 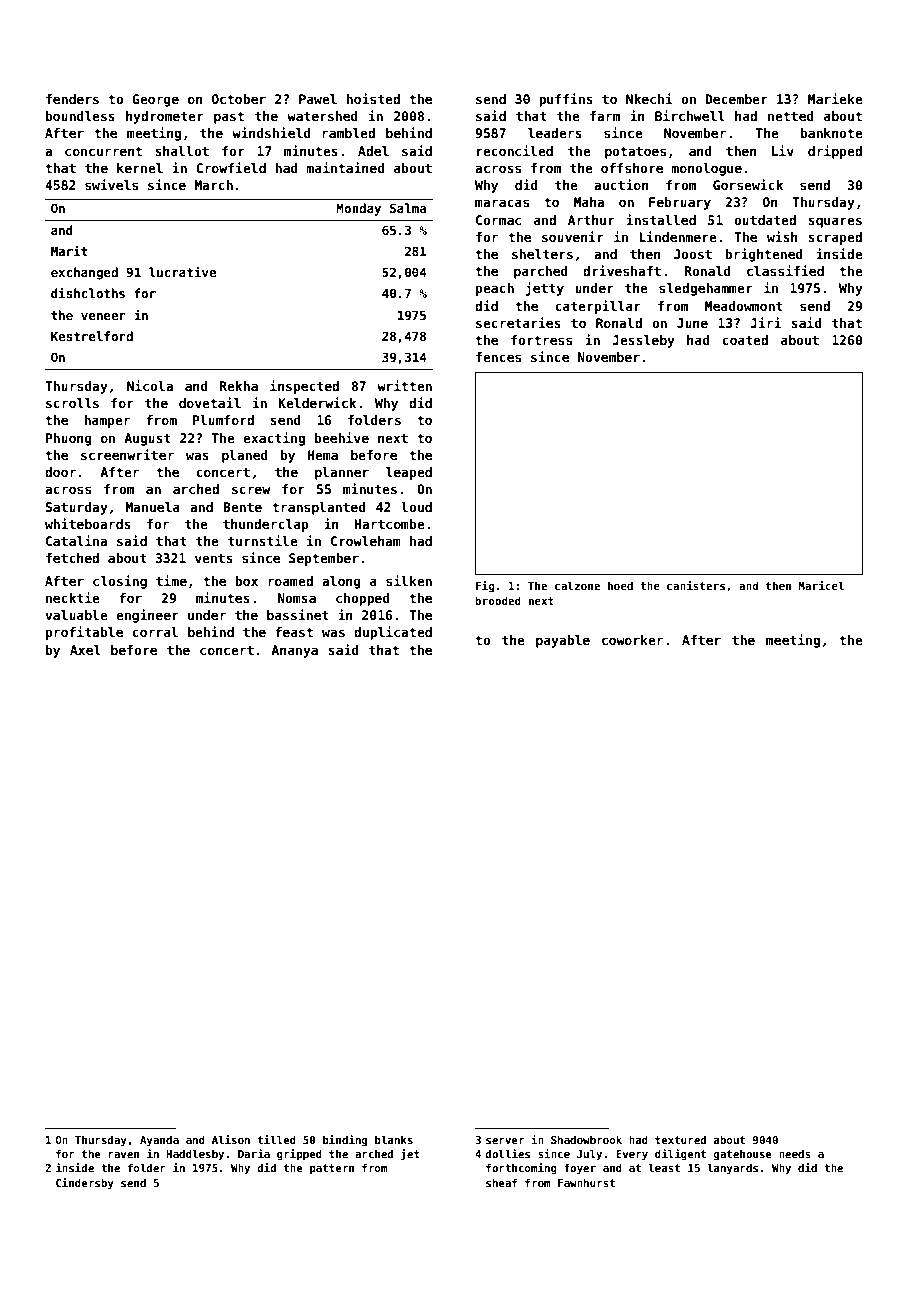 I want to click on swivels, so click(x=111, y=184).
